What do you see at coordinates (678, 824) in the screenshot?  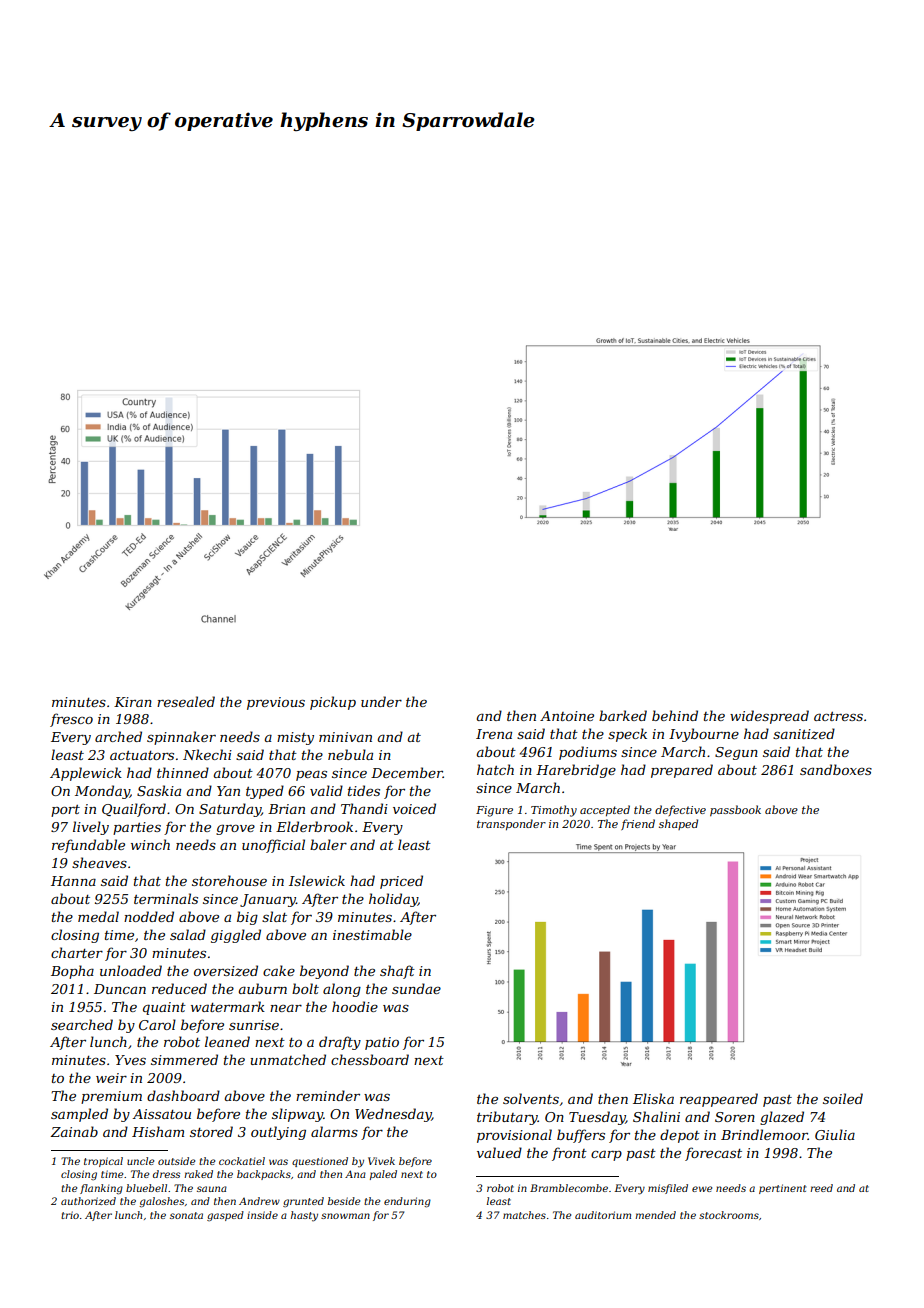 I see `shaped` at bounding box center [678, 824].
